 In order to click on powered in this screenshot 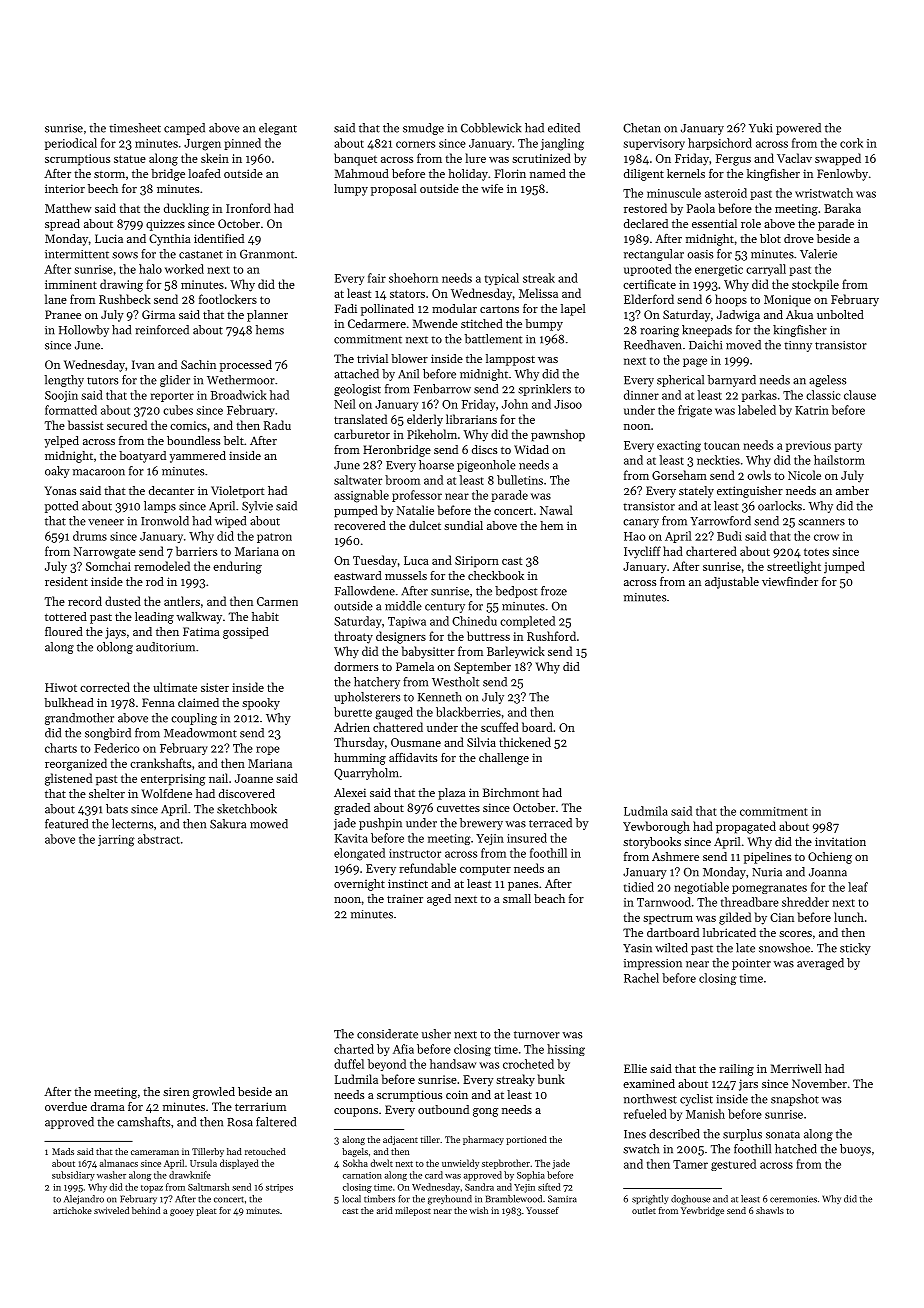, I will do `click(798, 129)`.
